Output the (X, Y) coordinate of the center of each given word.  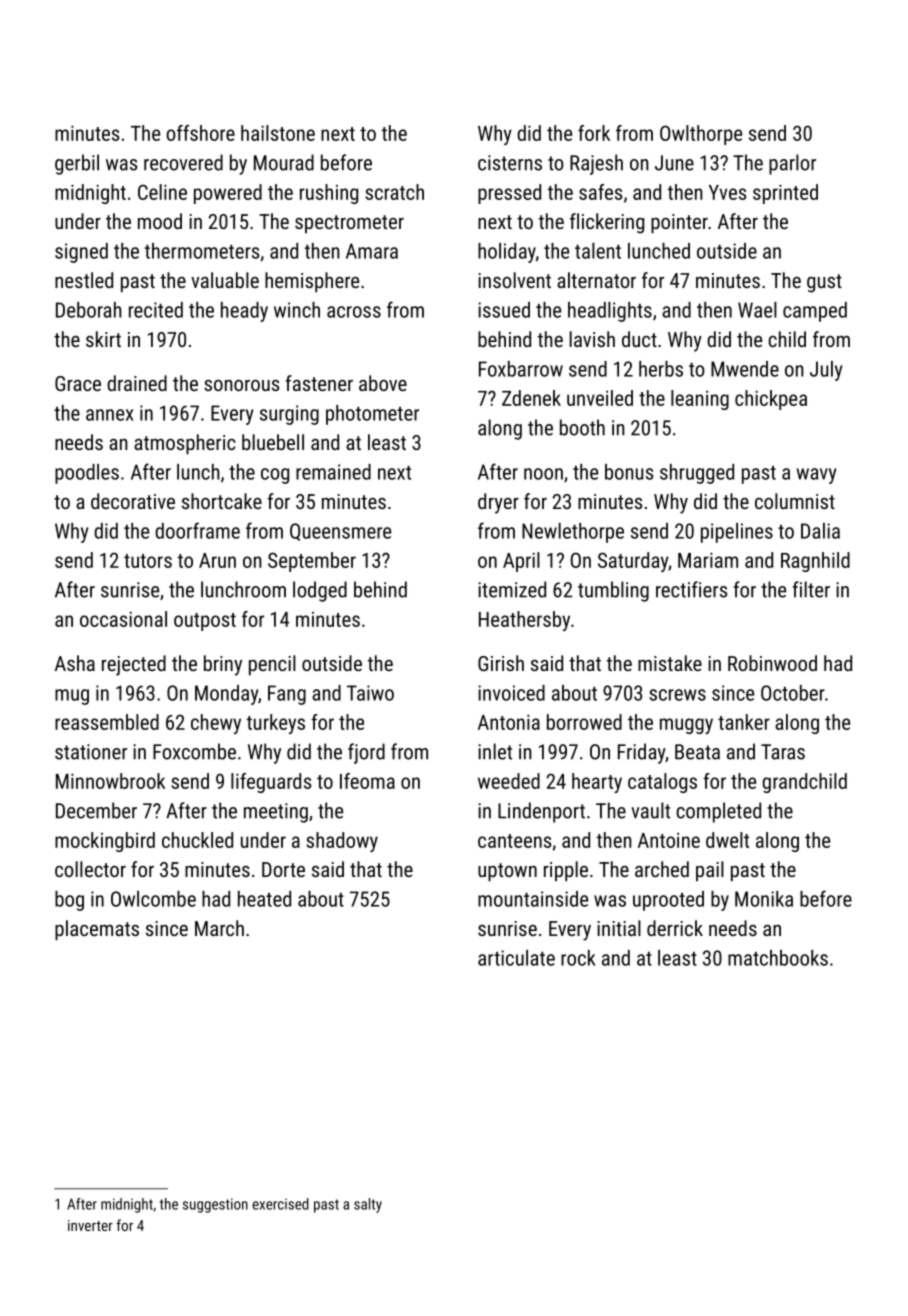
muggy (686, 726)
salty (368, 1205)
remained (333, 472)
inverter (90, 1225)
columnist (795, 501)
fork (594, 133)
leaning (700, 400)
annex (109, 415)
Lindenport (541, 812)
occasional (123, 619)
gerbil (77, 164)
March (219, 928)
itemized (512, 589)
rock (578, 958)
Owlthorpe (701, 135)
